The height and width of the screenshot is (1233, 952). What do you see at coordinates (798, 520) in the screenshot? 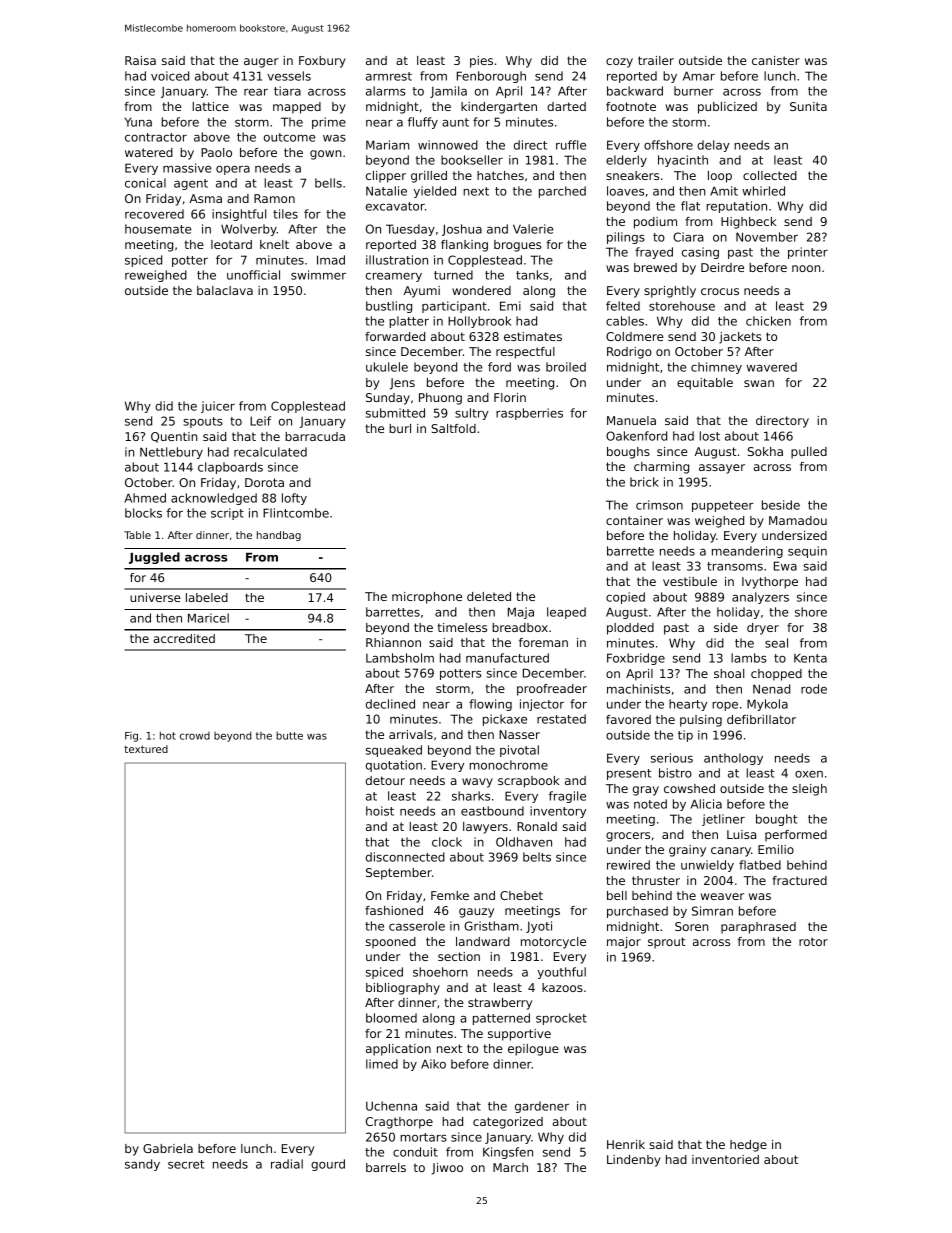
I see `Mamadou` at bounding box center [798, 520].
